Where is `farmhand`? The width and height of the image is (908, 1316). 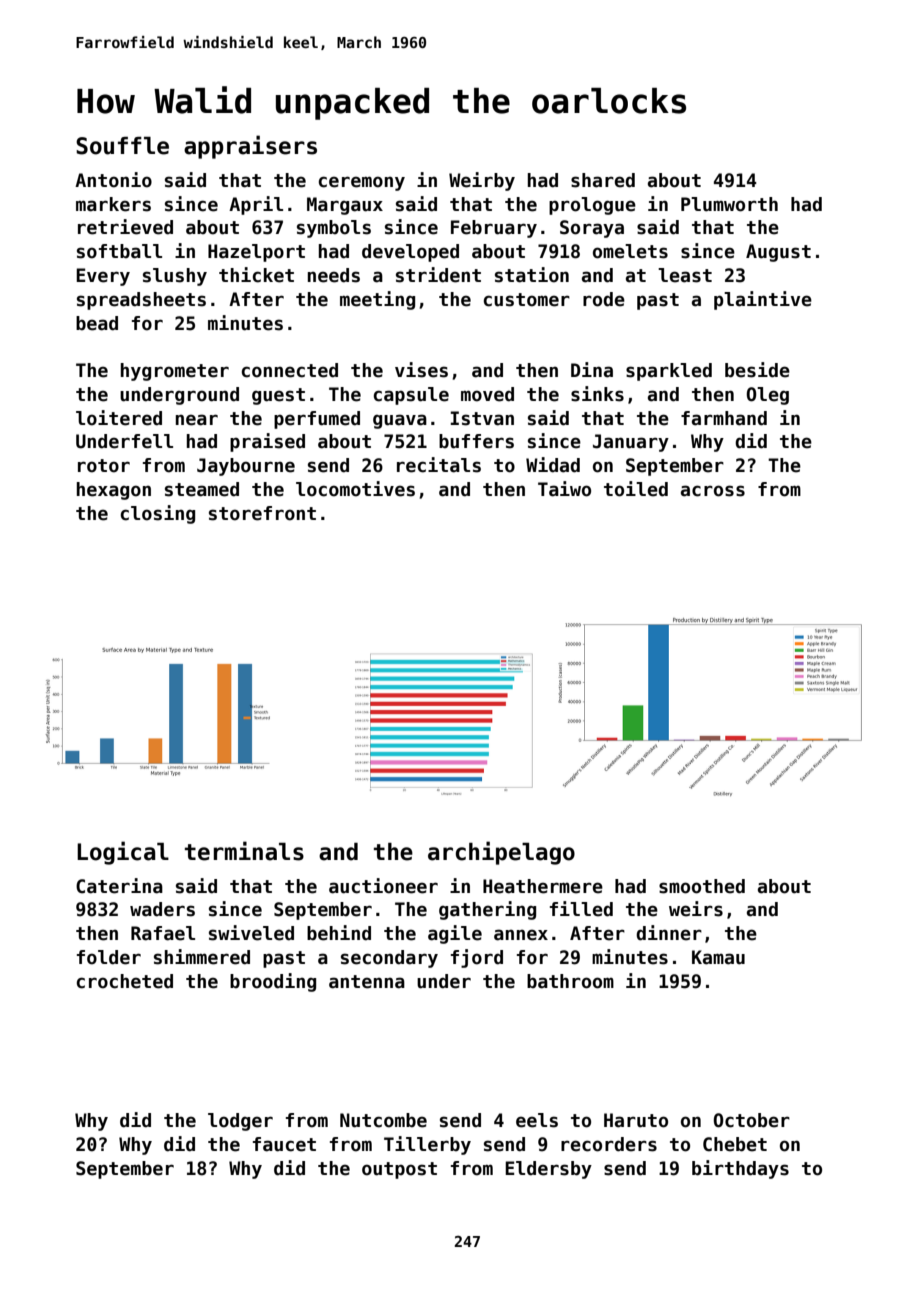 farmhand is located at coordinates (724, 418).
